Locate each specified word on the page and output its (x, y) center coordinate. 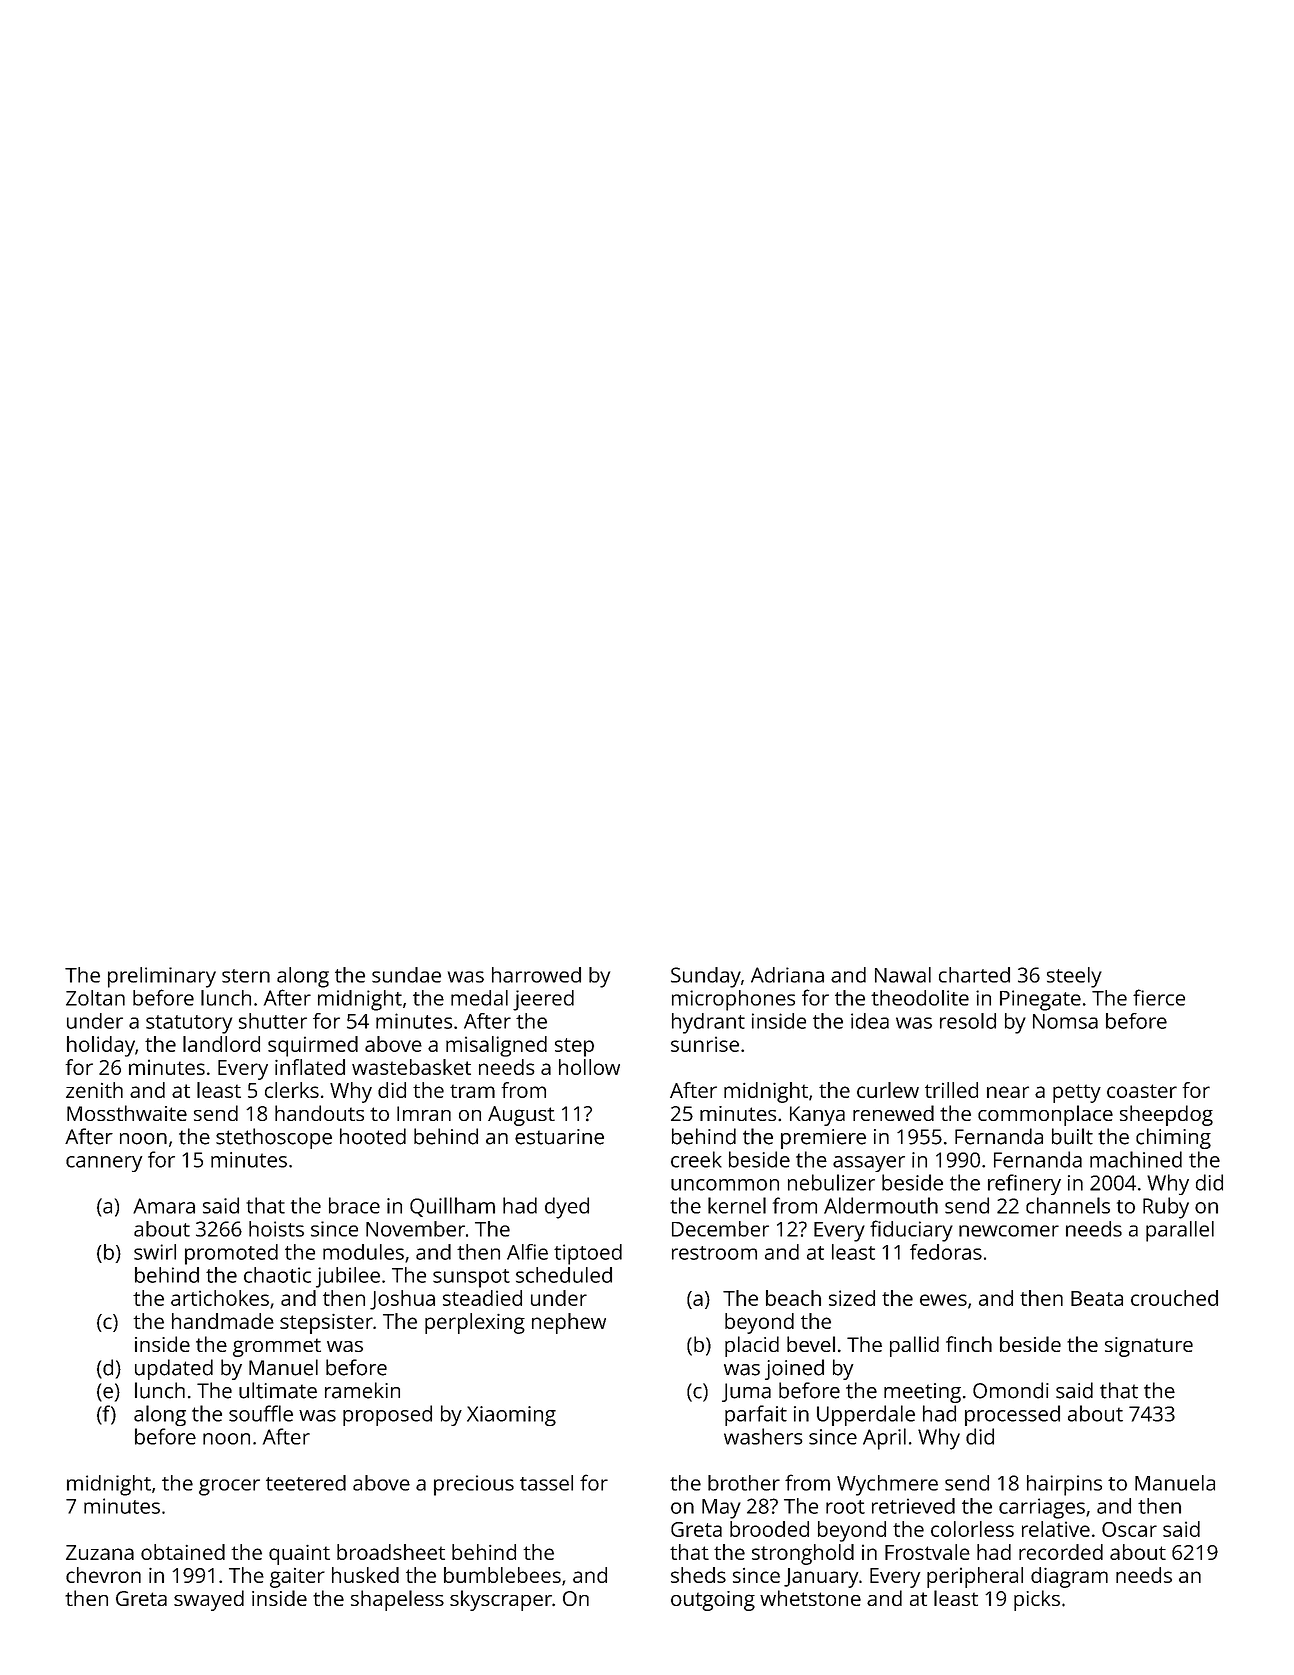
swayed (209, 1600)
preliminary (162, 977)
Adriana (787, 975)
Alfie (527, 1252)
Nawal (903, 975)
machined (1136, 1159)
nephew (569, 1323)
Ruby (1166, 1208)
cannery (104, 1164)
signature (1149, 1347)
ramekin (362, 1390)
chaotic (277, 1275)
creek (696, 1159)
